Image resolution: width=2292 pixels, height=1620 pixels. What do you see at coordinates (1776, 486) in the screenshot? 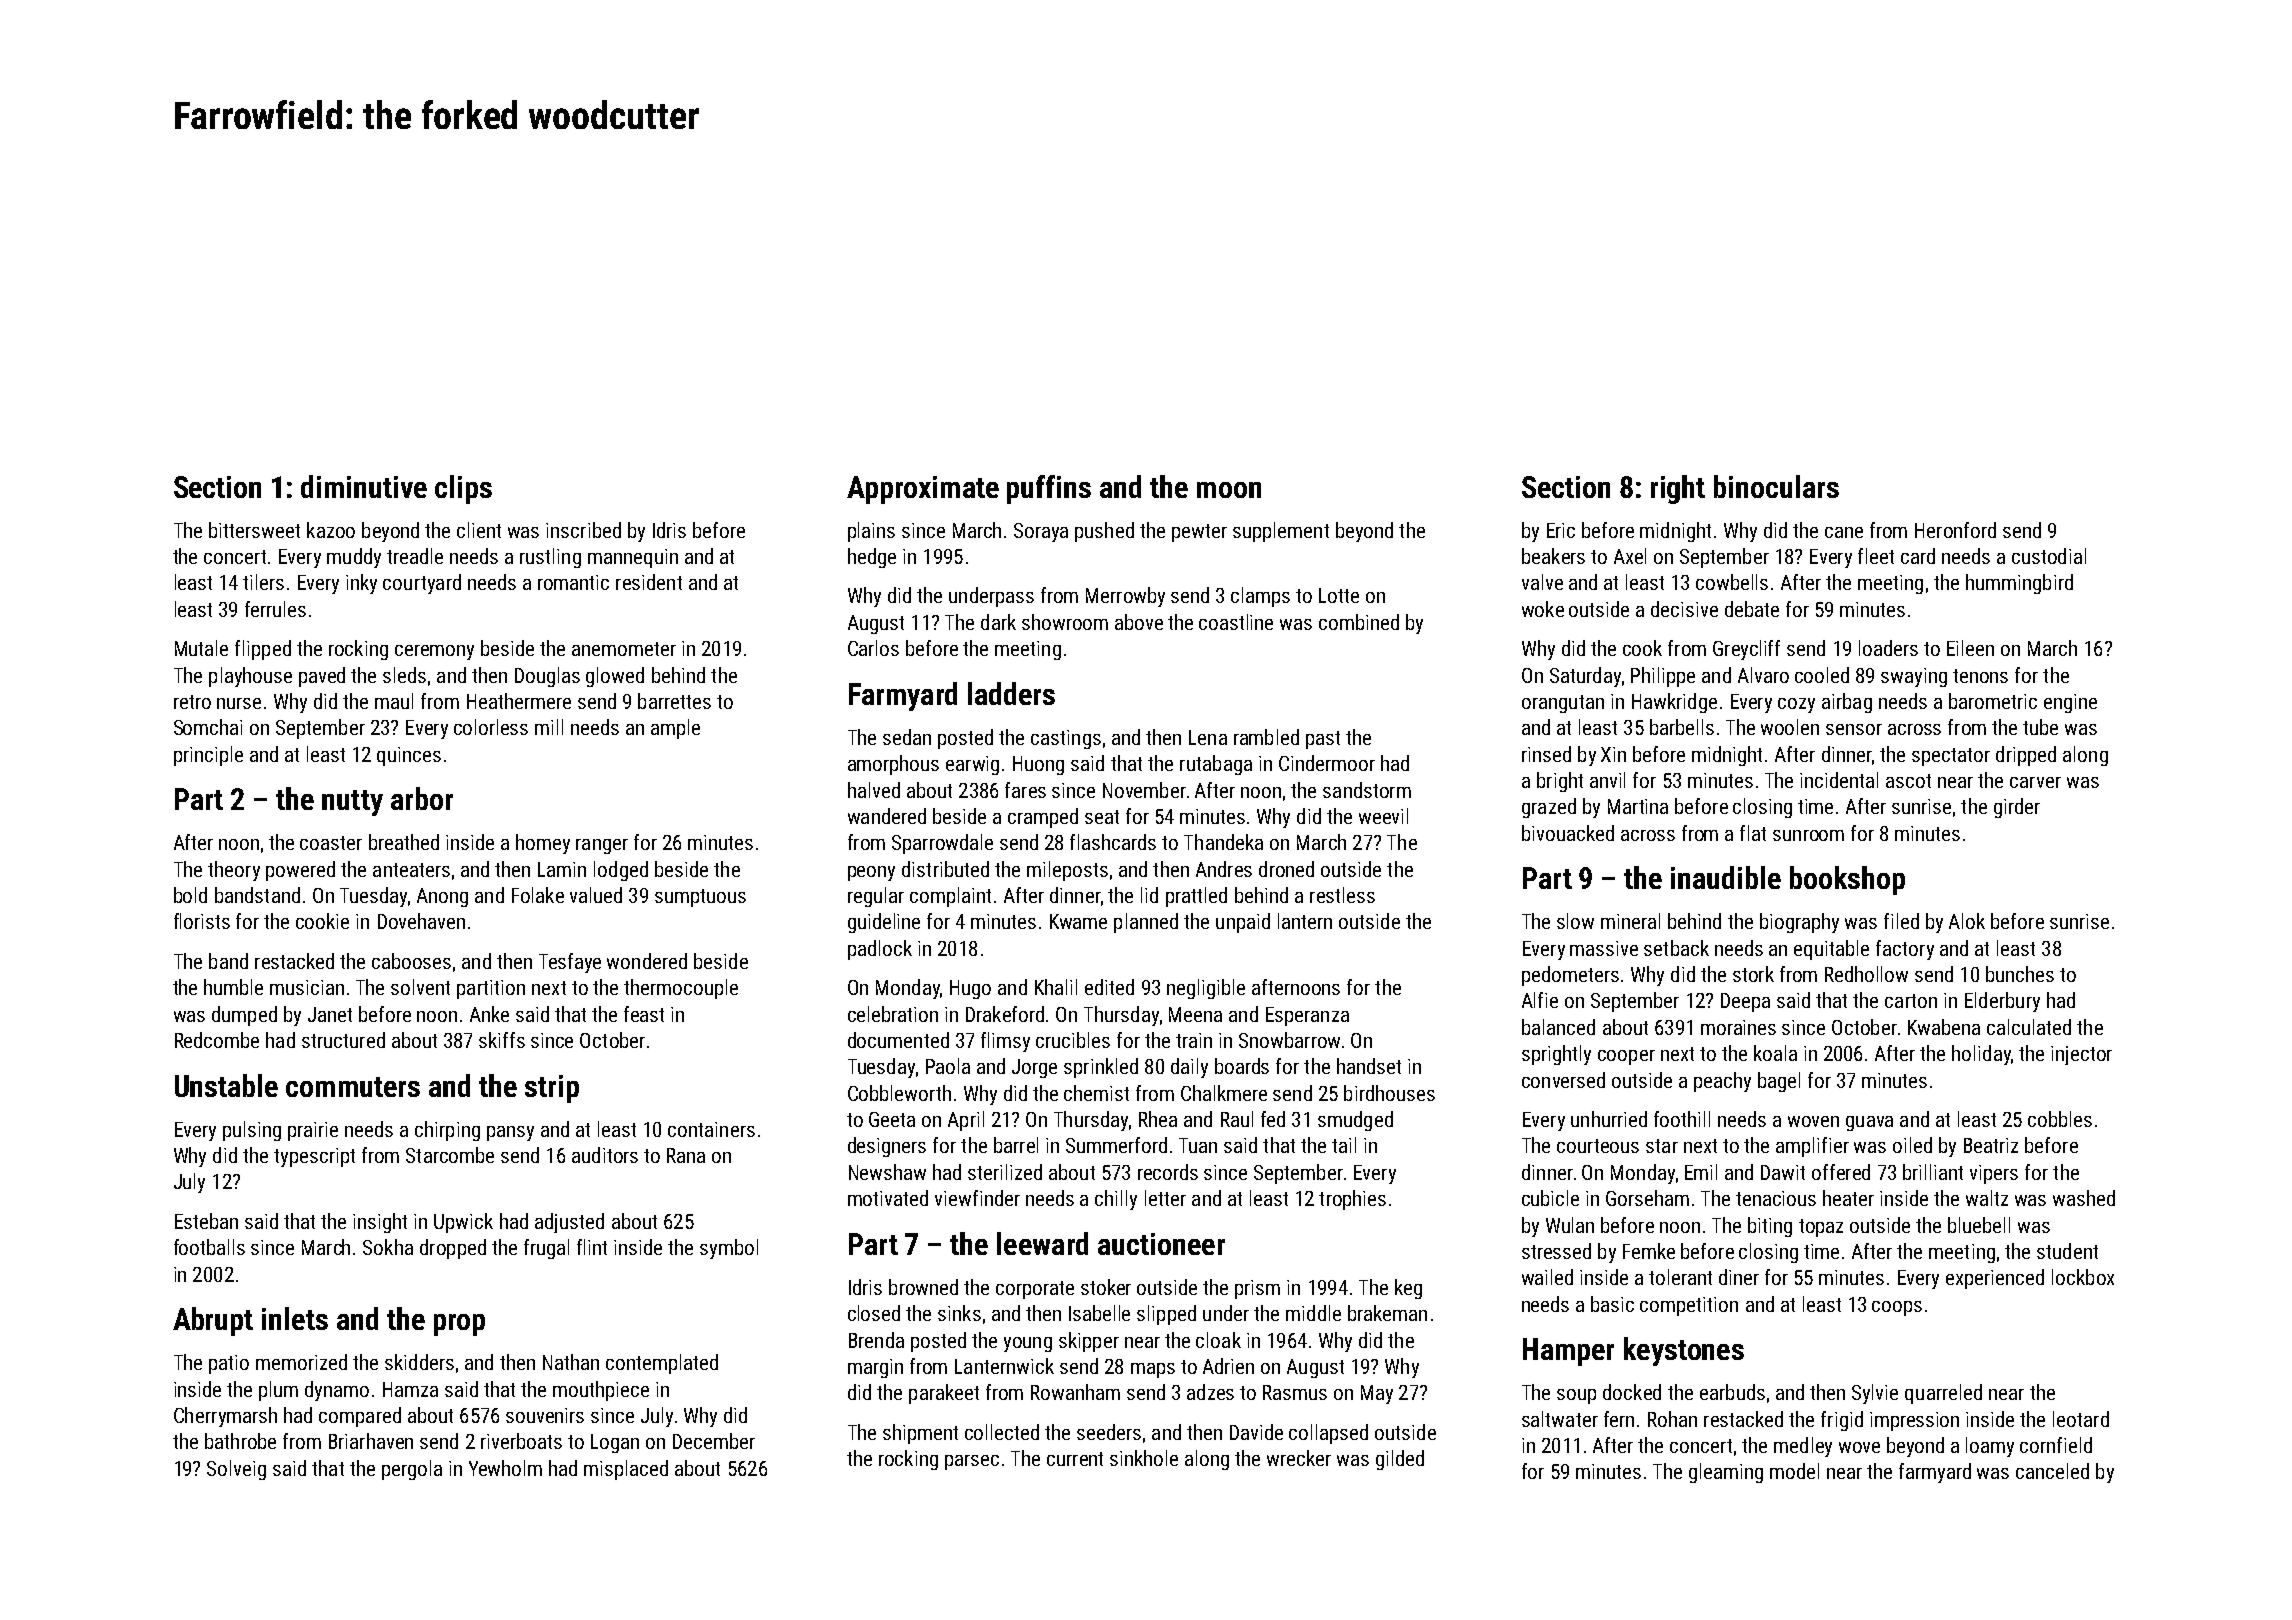
I see `binoculars` at bounding box center [1776, 486].
